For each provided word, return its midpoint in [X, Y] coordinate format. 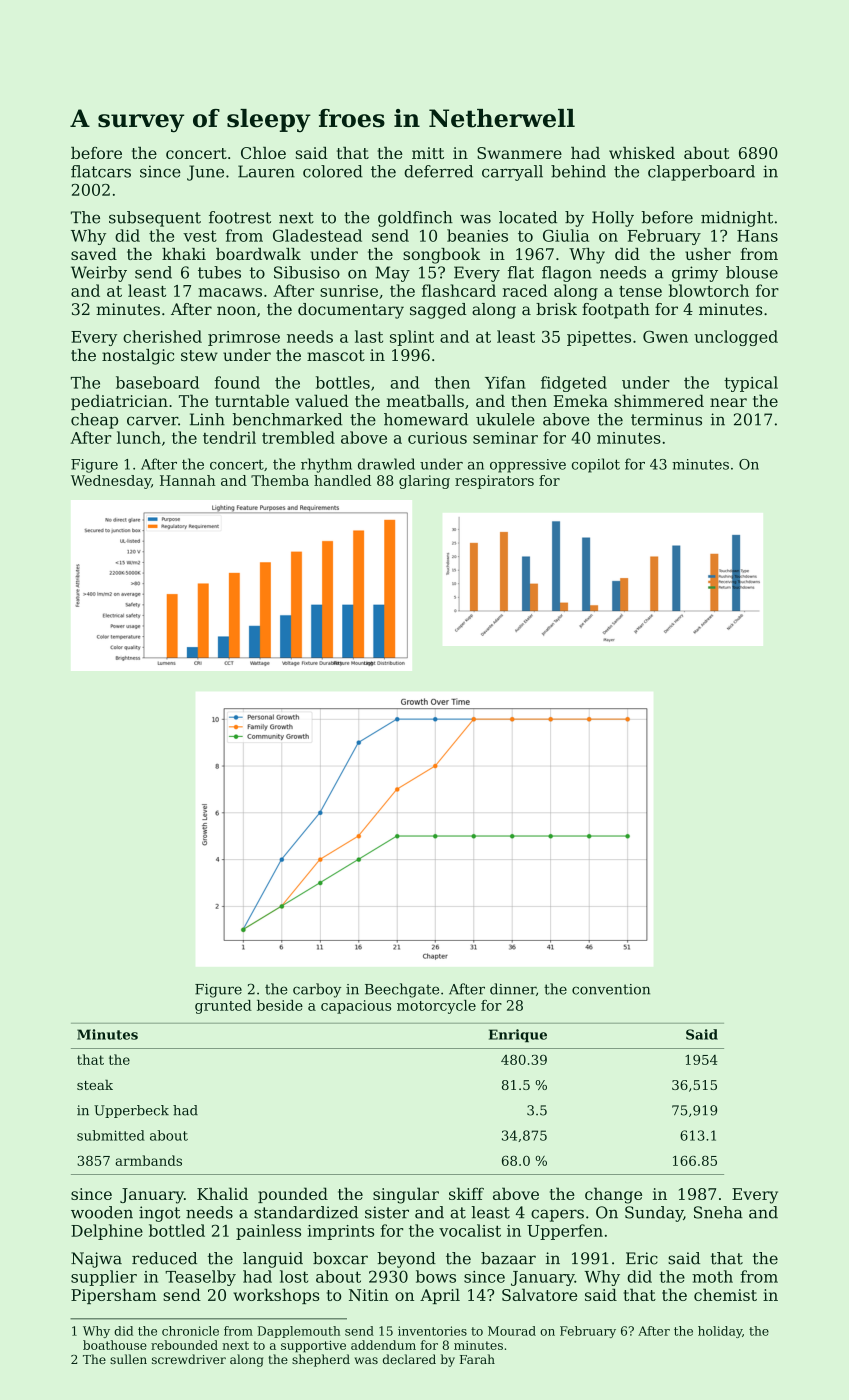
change [613, 1195]
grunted [223, 1007]
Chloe [263, 153]
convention [611, 989]
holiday [720, 1332]
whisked [642, 153]
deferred [438, 171]
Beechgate [402, 990]
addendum [383, 1345]
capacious [356, 1007]
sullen [128, 1359]
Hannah [188, 480]
